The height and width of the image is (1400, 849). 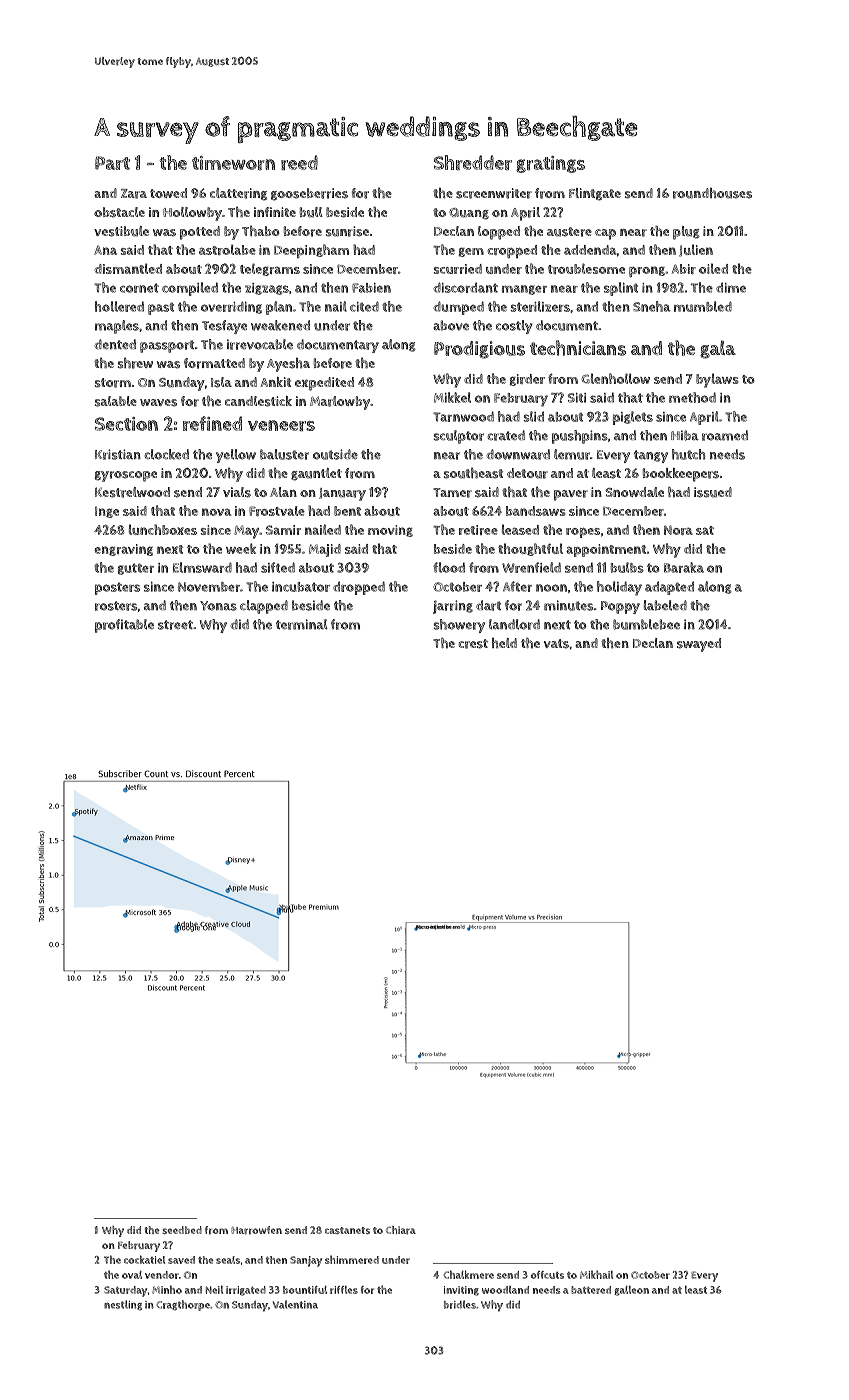 What do you see at coordinates (699, 645) in the image?
I see `swayed` at bounding box center [699, 645].
